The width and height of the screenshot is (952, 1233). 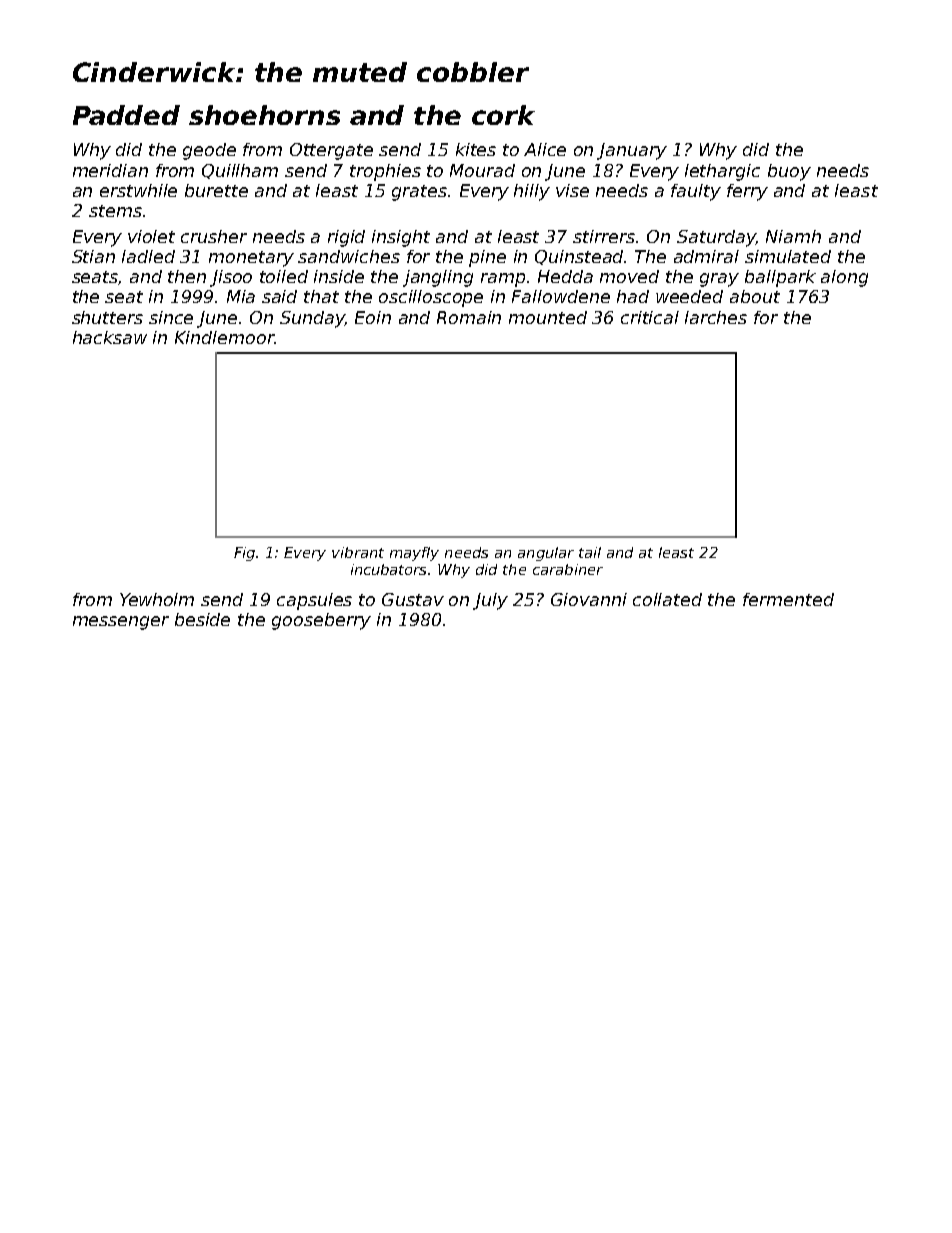 What do you see at coordinates (110, 170) in the screenshot?
I see `meridian` at bounding box center [110, 170].
